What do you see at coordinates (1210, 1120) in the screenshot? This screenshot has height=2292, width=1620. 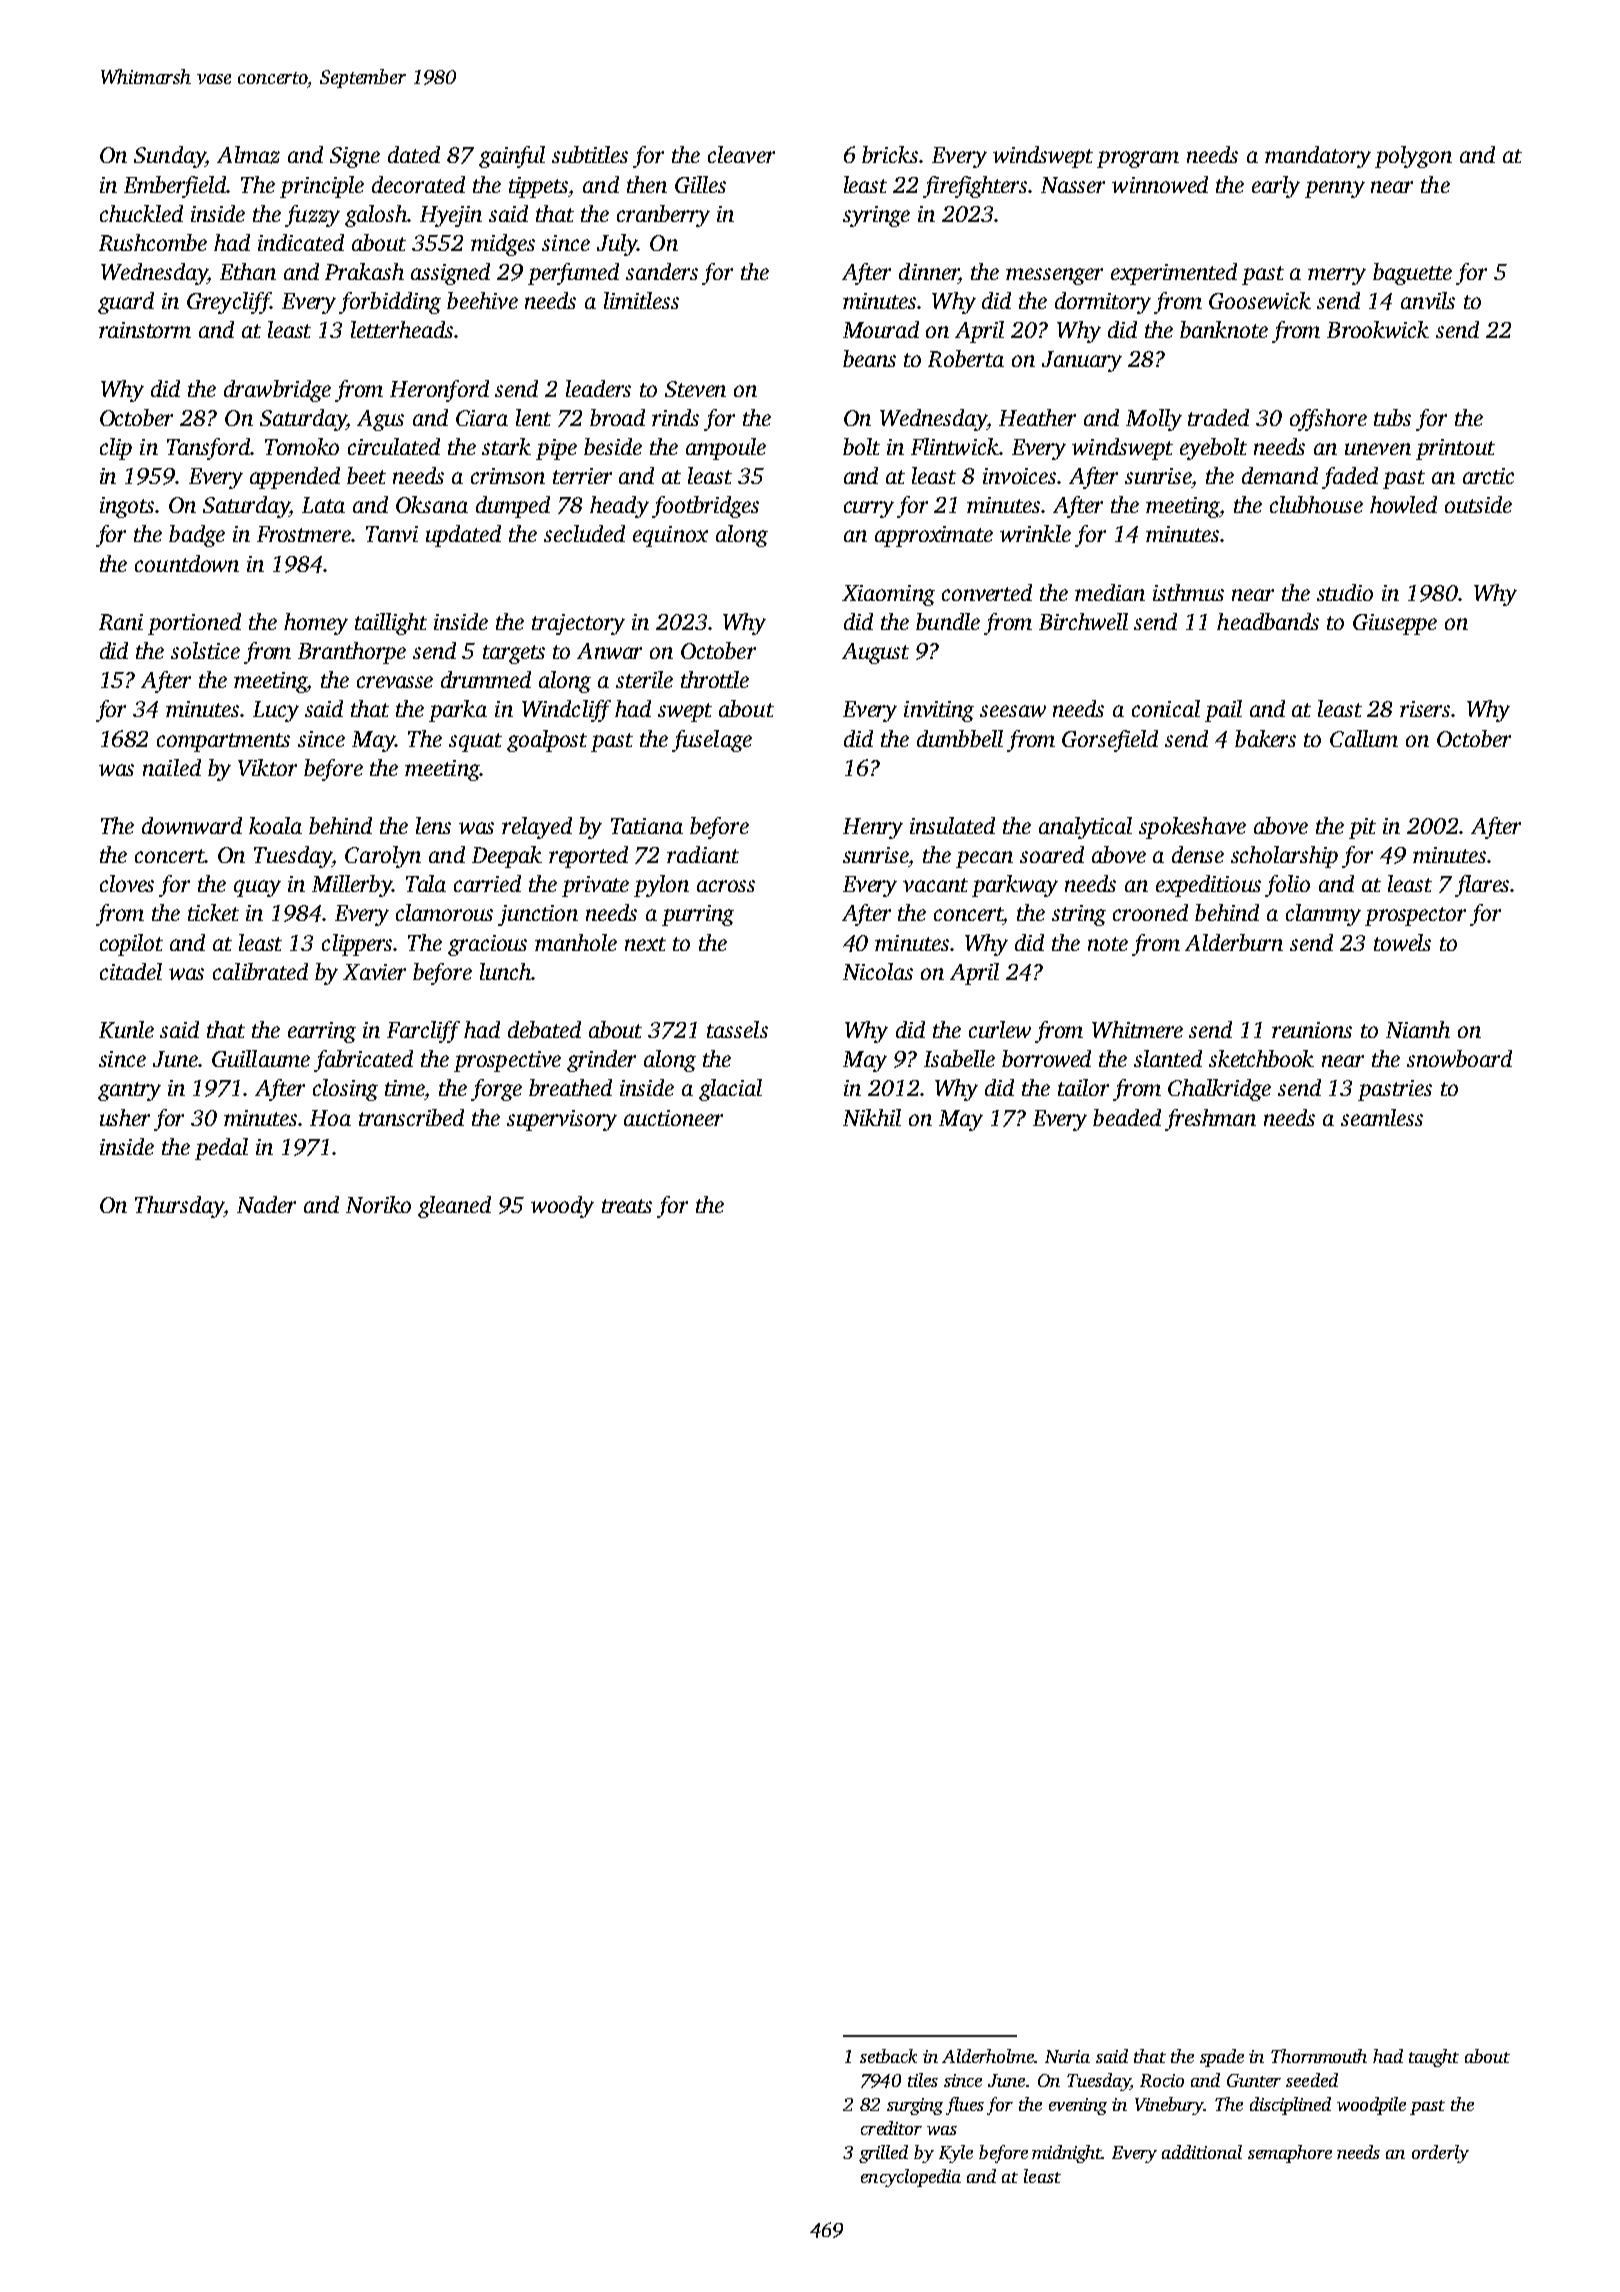 I see `freshman` at bounding box center [1210, 1120].
